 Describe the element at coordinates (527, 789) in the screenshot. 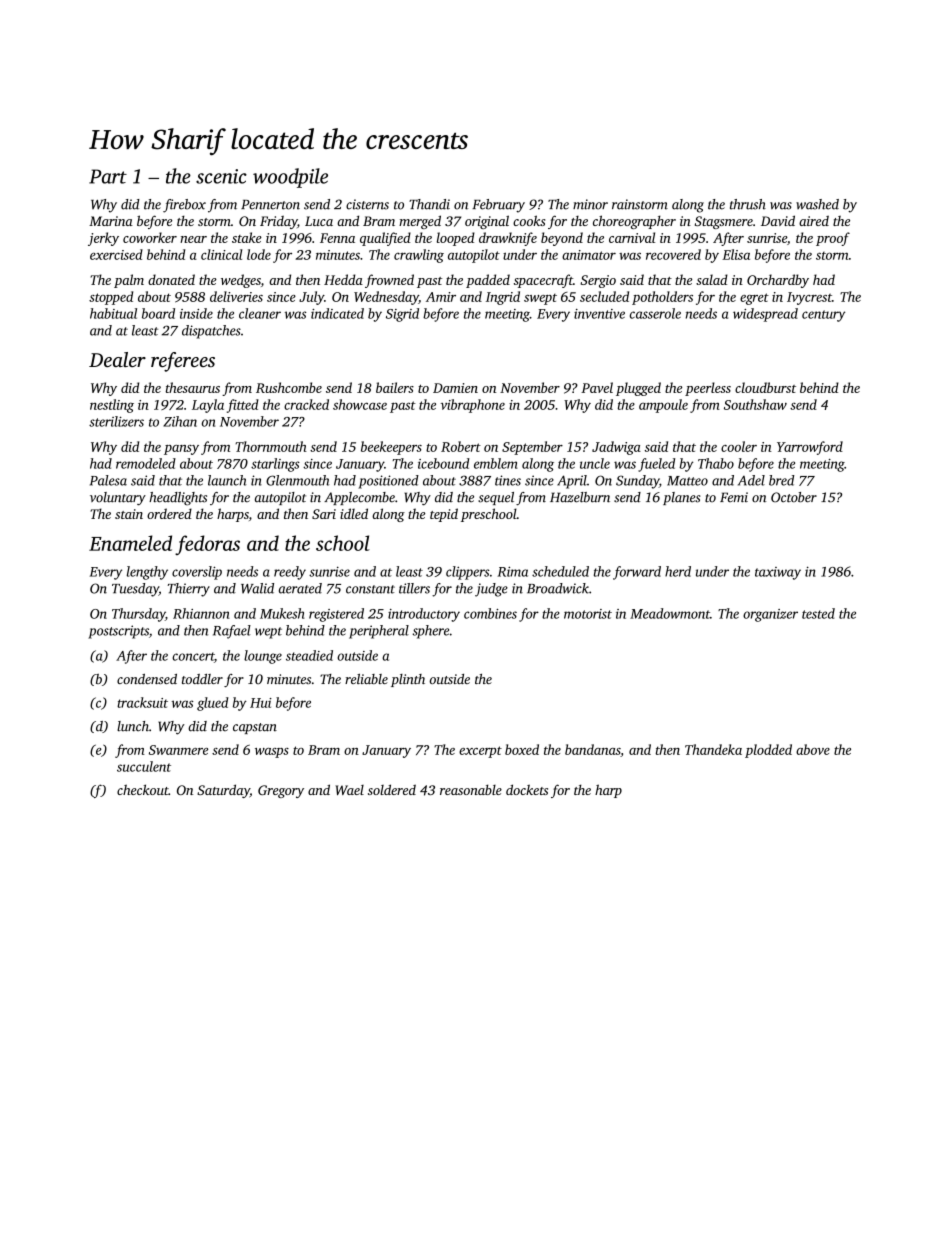

I see `dockets` at that location.
